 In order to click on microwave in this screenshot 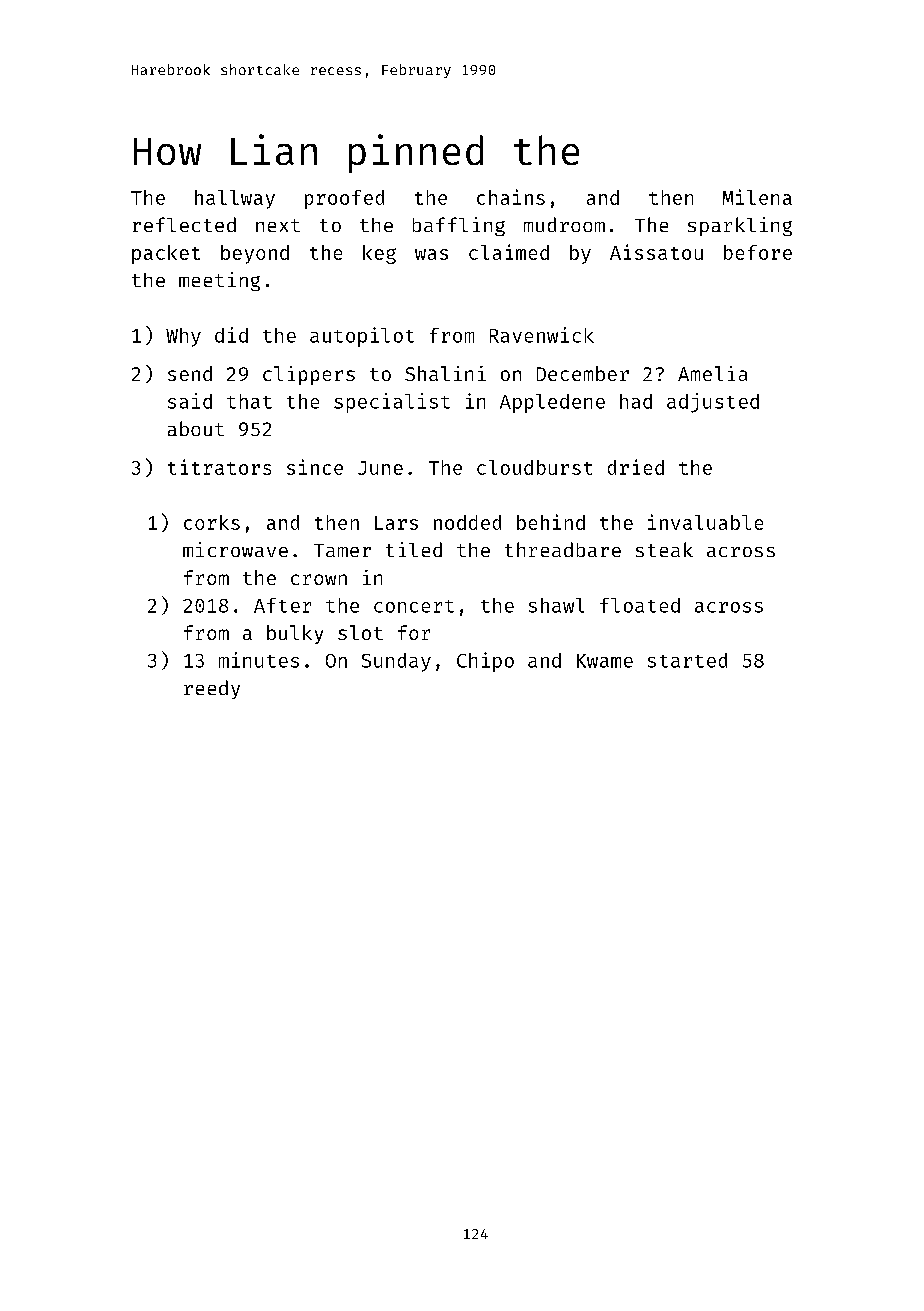, I will do `click(235, 549)`.
